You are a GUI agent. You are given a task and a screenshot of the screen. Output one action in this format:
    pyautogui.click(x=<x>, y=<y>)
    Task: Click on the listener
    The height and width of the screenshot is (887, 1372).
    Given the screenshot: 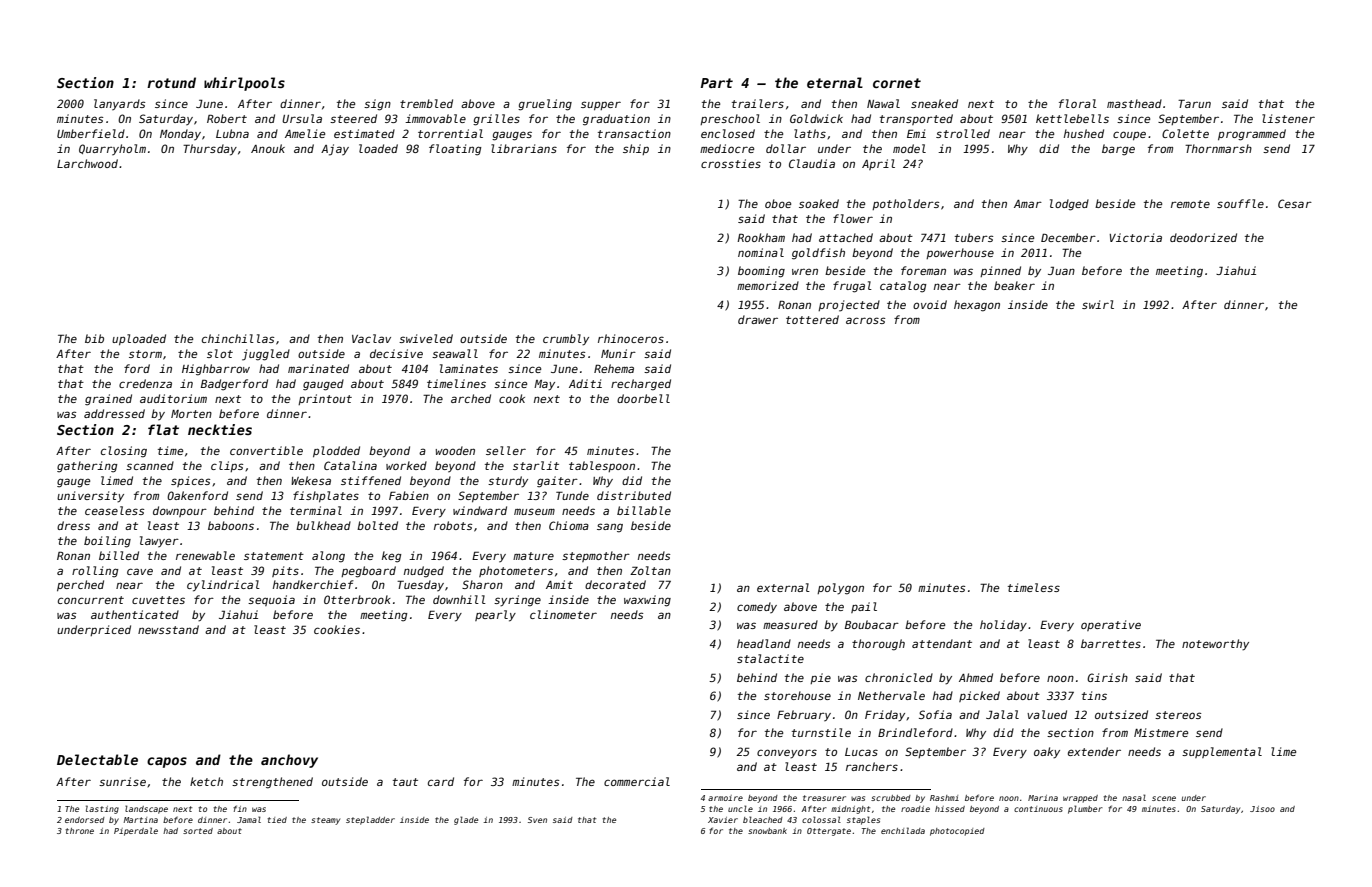 What is the action you would take?
    pyautogui.click(x=1288, y=118)
